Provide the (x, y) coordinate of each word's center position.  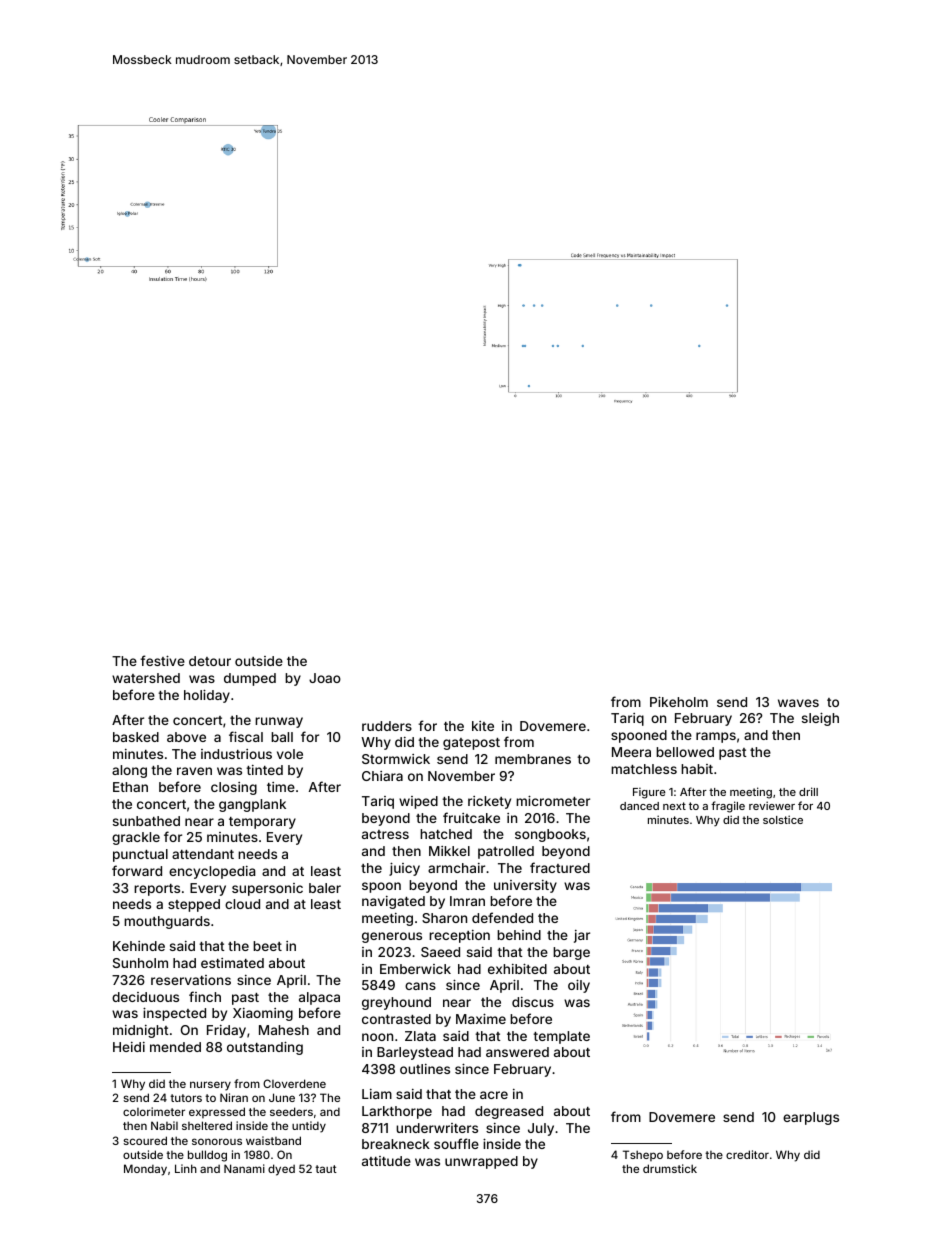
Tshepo (643, 1155)
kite (483, 726)
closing (234, 788)
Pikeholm (679, 701)
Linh (186, 1168)
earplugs (811, 1118)
